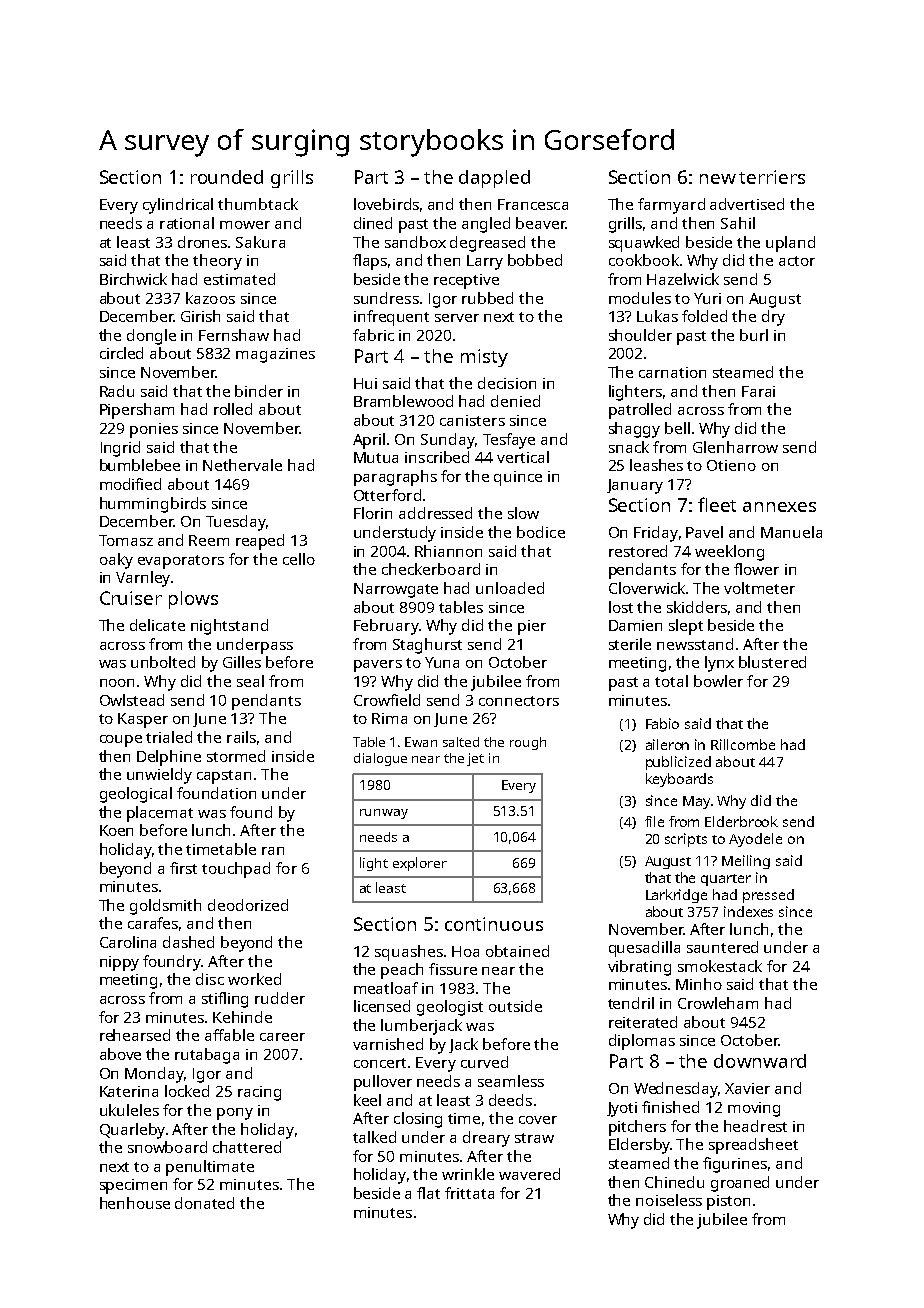 The image size is (924, 1308). Describe the element at coordinates (494, 179) in the screenshot. I see `dappled` at that location.
